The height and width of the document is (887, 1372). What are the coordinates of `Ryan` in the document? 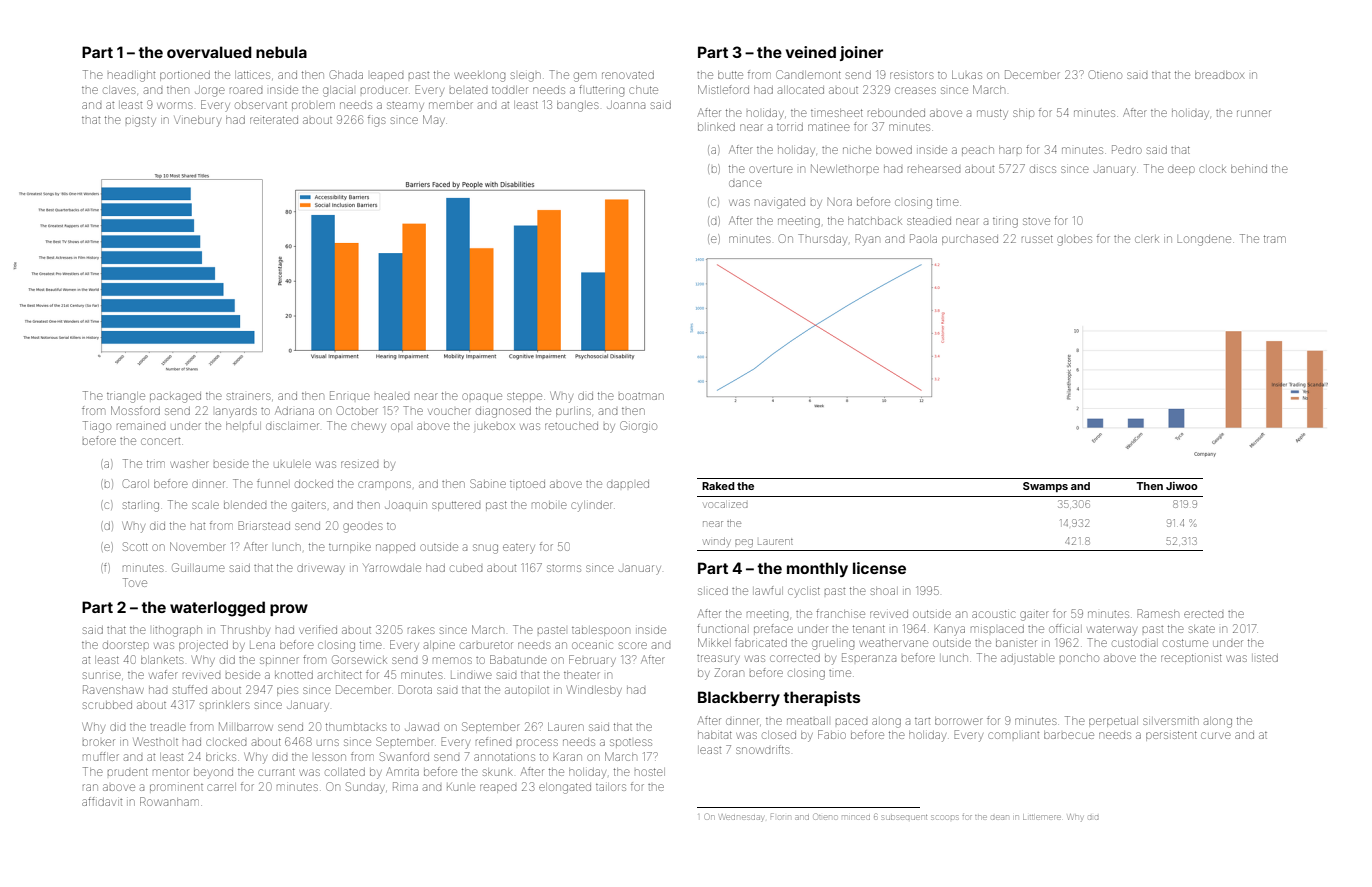 It's located at (867, 240).
